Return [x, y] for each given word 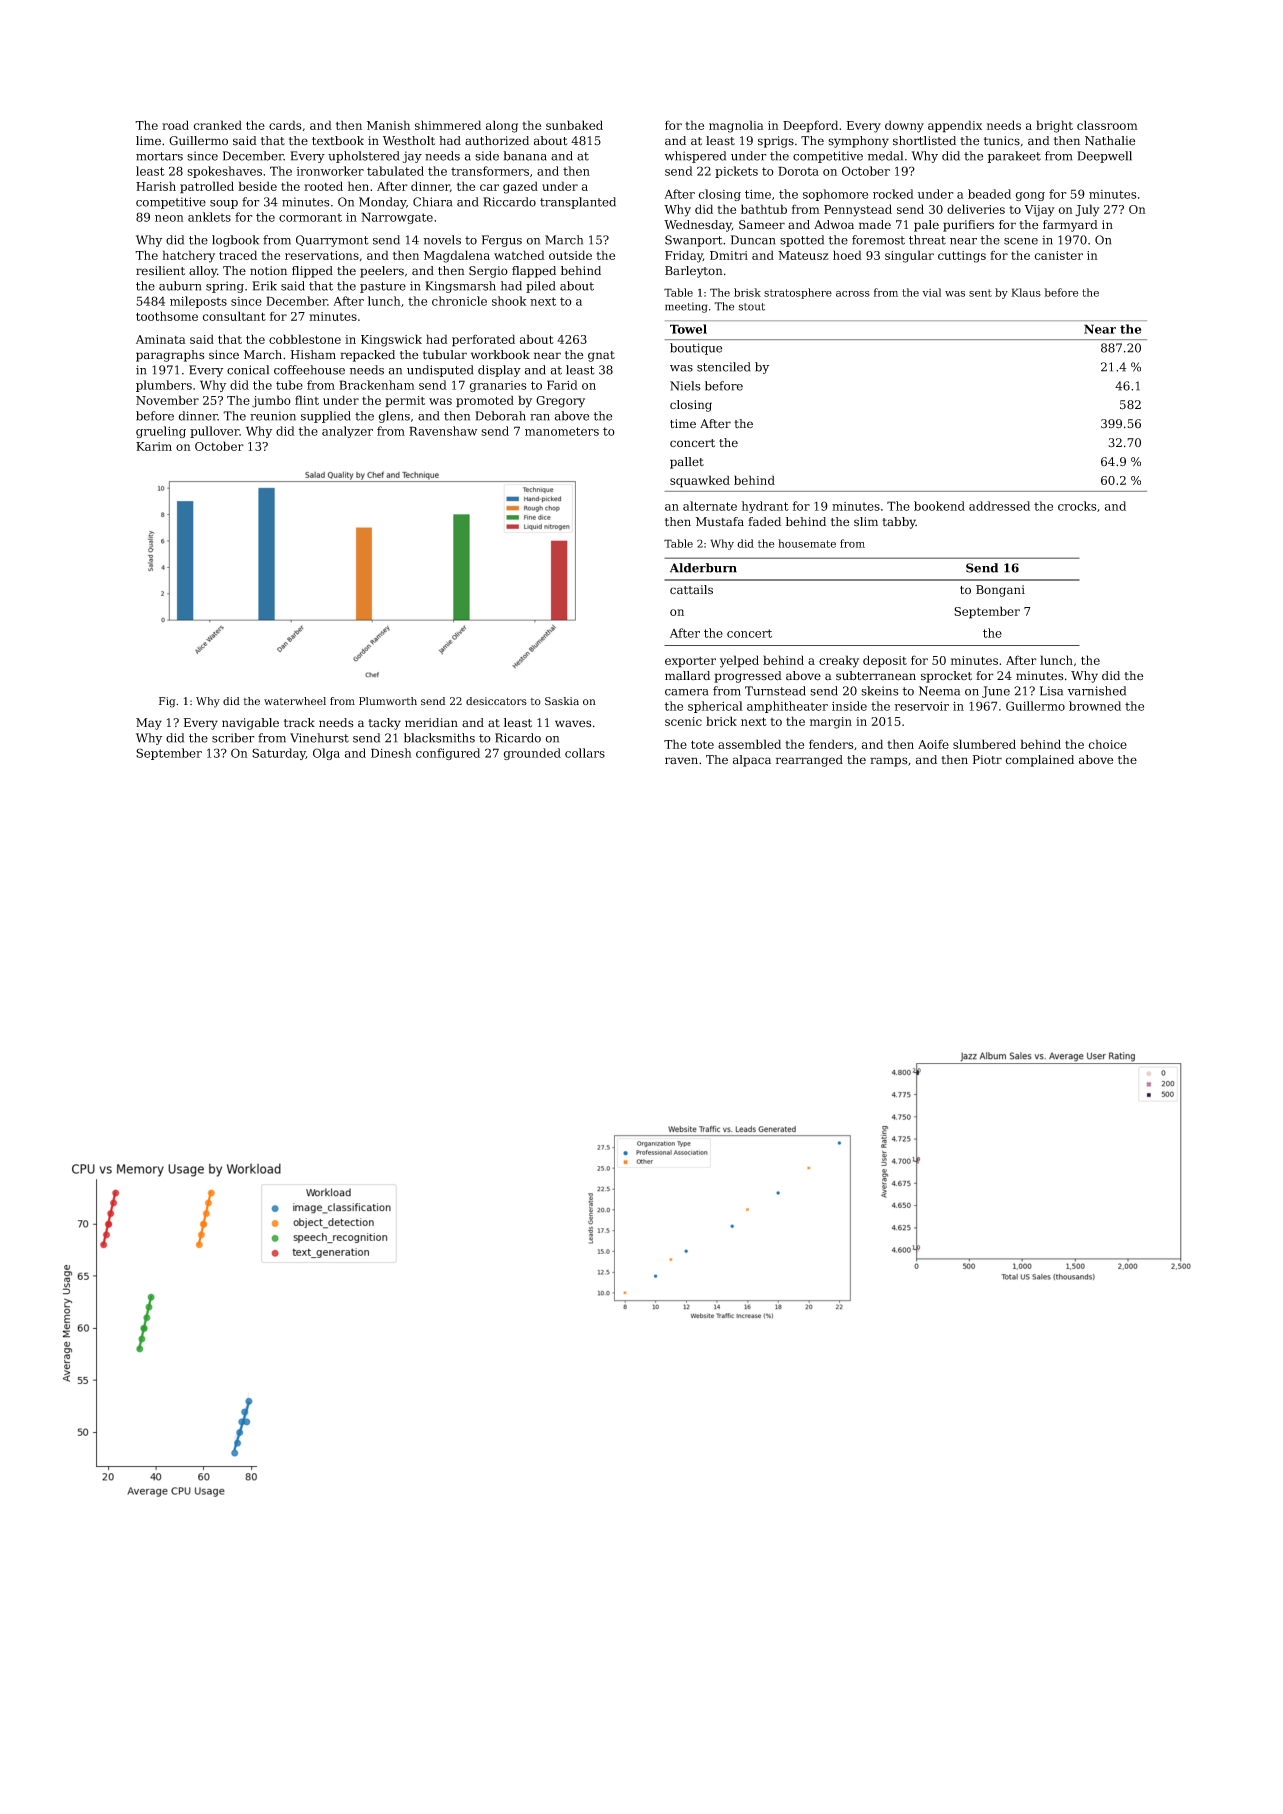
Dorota [798, 171]
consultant [234, 316]
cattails [691, 590]
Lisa [1051, 691]
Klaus [1026, 292]
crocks [1077, 506]
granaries [497, 386]
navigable [250, 724]
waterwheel [295, 701]
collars [585, 753]
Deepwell [1104, 157]
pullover [214, 432]
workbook [500, 355]
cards [285, 125]
